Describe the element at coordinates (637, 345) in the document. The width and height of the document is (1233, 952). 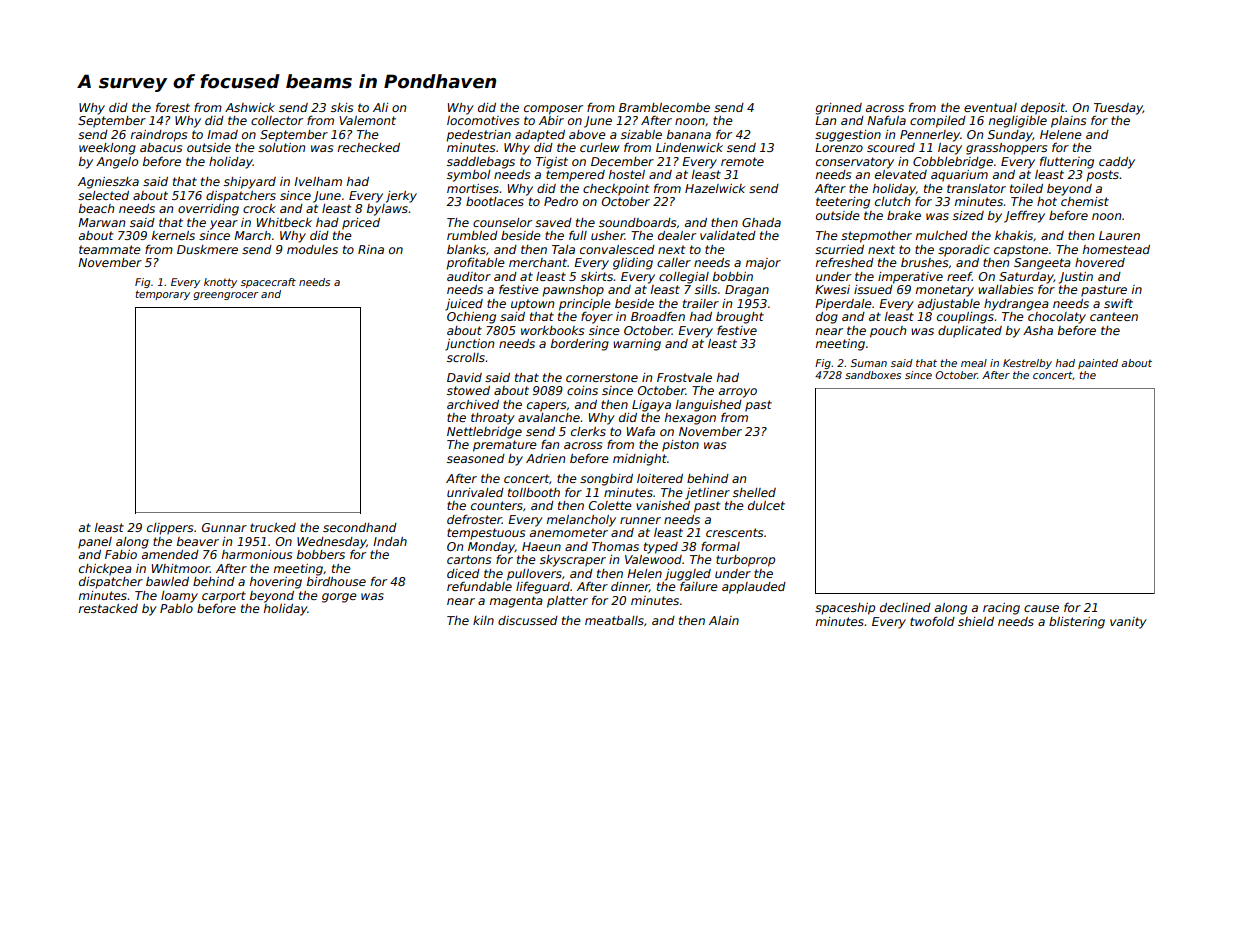
I see `warning` at that location.
